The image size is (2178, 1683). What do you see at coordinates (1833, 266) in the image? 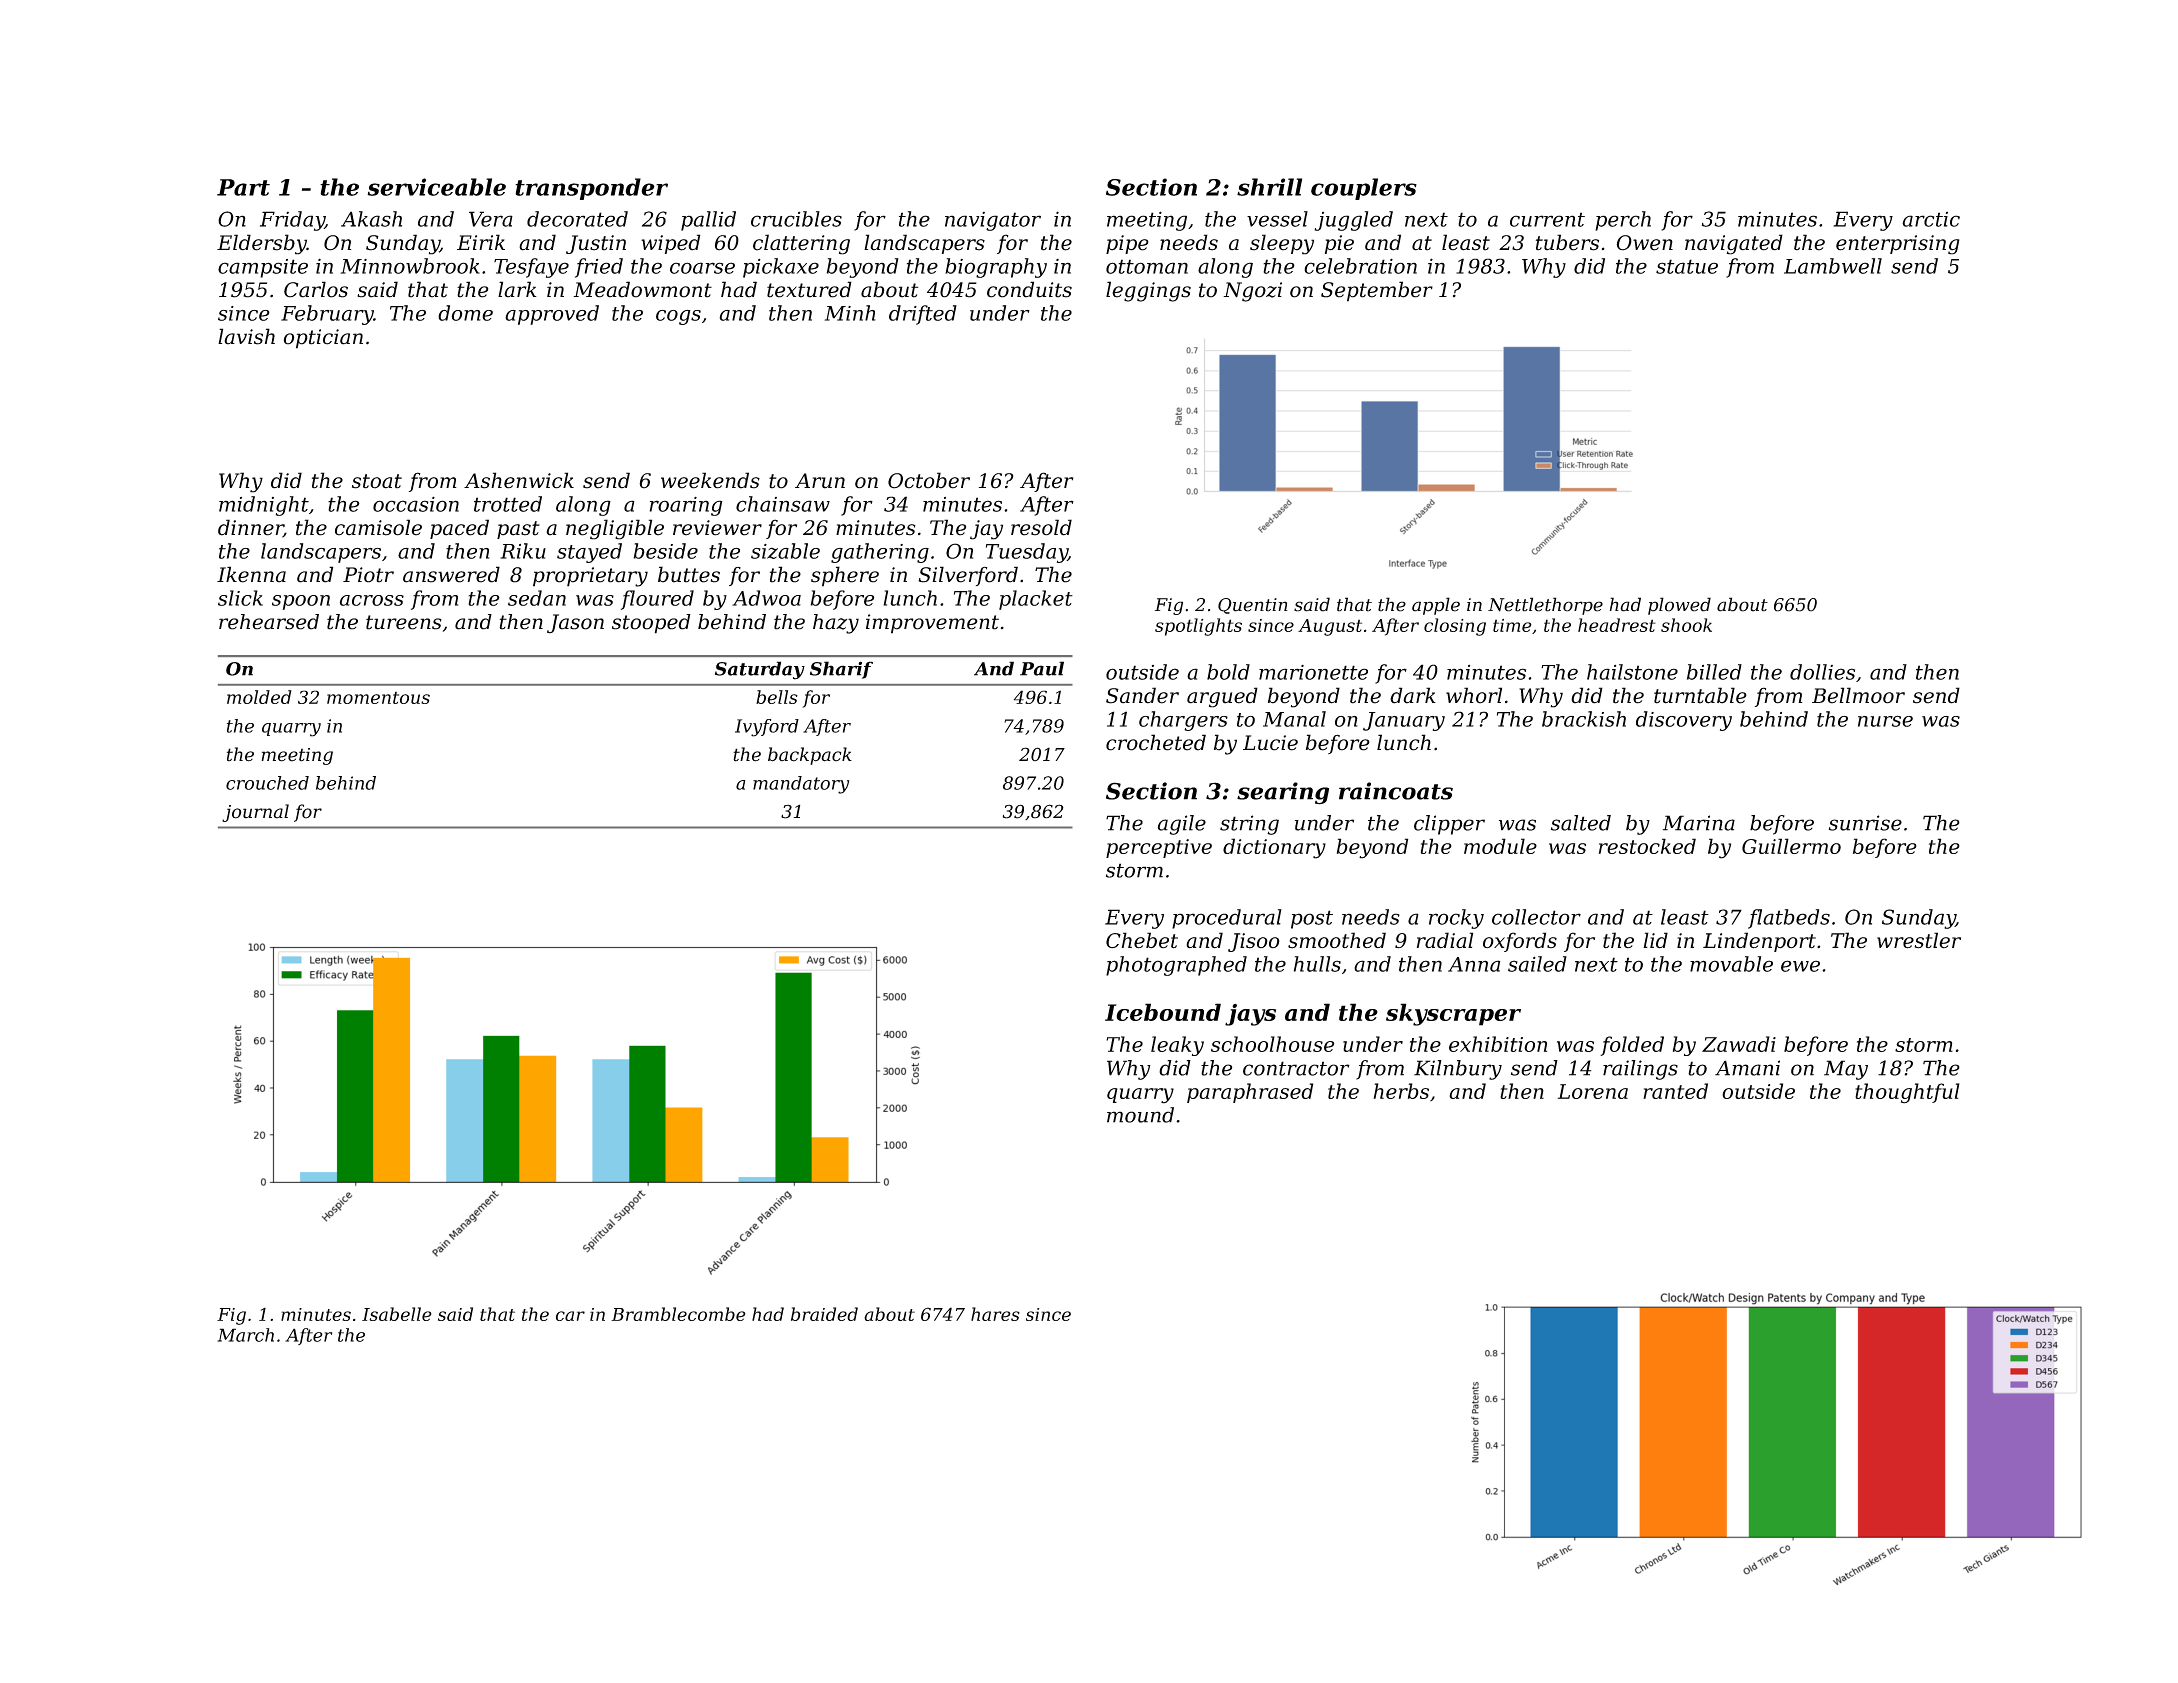
I see `Lambwell` at bounding box center [1833, 266].
